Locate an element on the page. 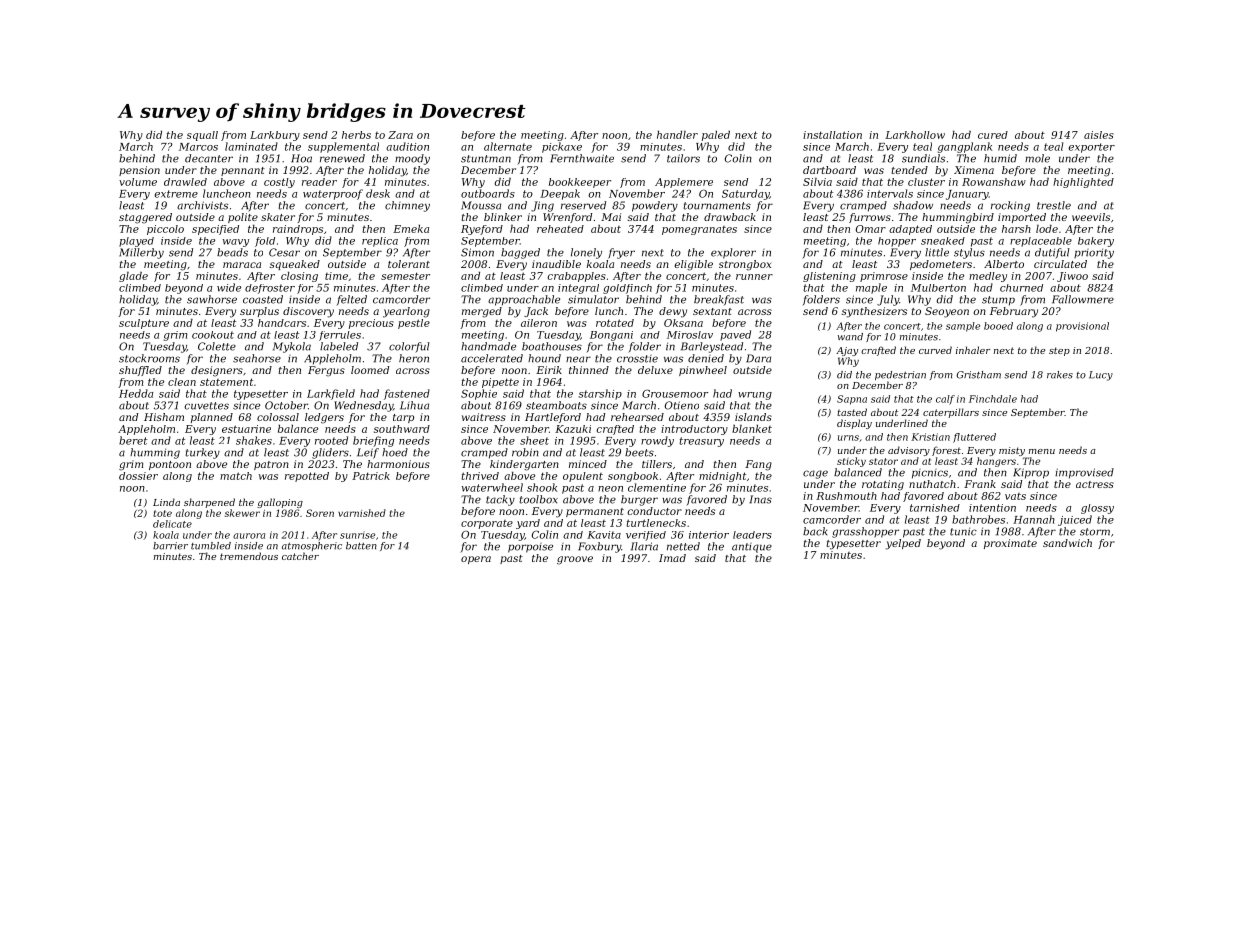 The height and width of the page is (952, 1233). accelerated is located at coordinates (492, 358).
